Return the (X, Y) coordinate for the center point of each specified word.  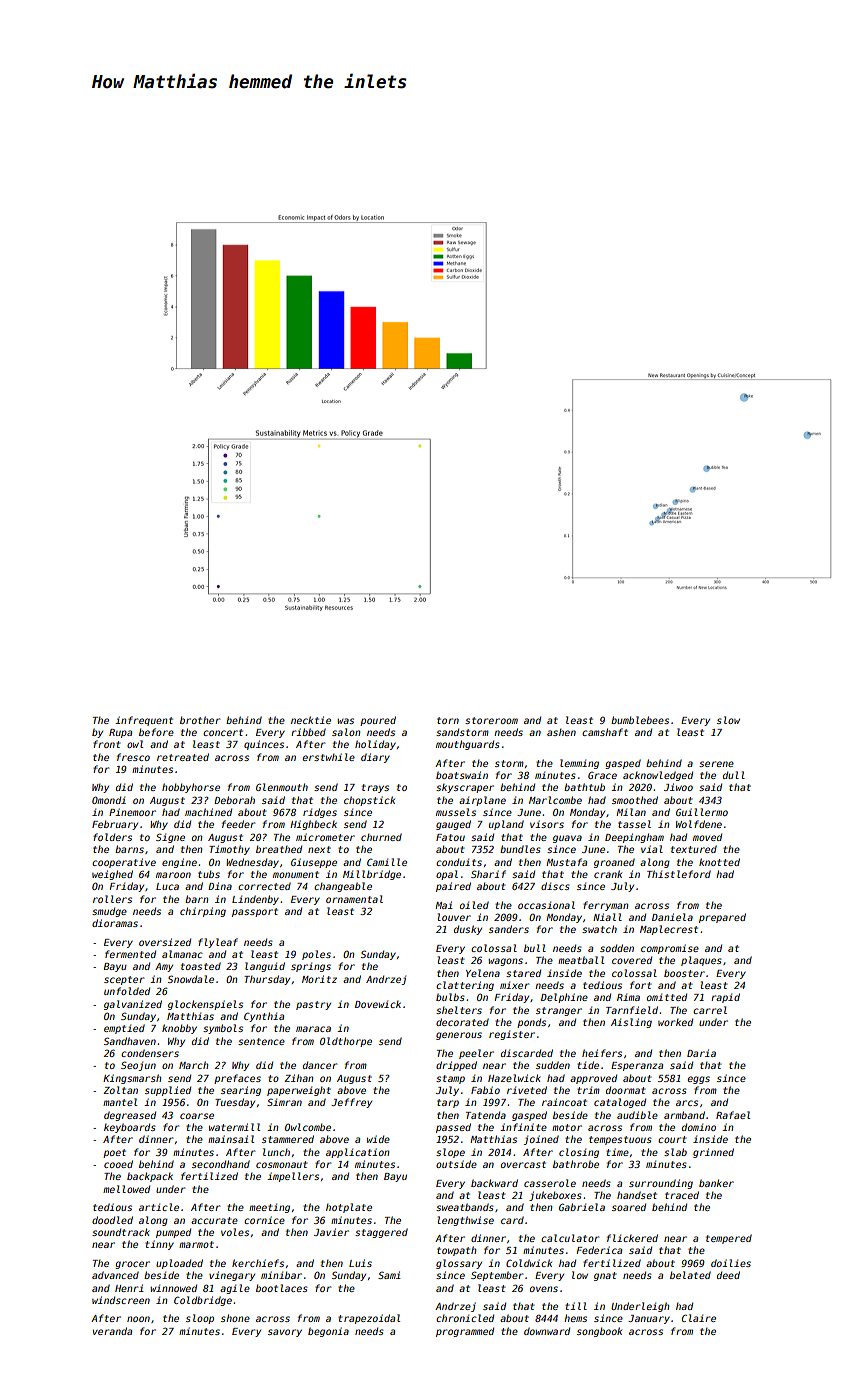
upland (506, 825)
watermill (234, 1127)
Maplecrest (669, 930)
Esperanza (637, 1066)
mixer (514, 985)
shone (235, 1318)
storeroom (491, 720)
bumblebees (640, 720)
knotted (719, 862)
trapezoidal (369, 1319)
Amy (164, 967)
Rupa (120, 733)
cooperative (124, 863)
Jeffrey (351, 1103)
